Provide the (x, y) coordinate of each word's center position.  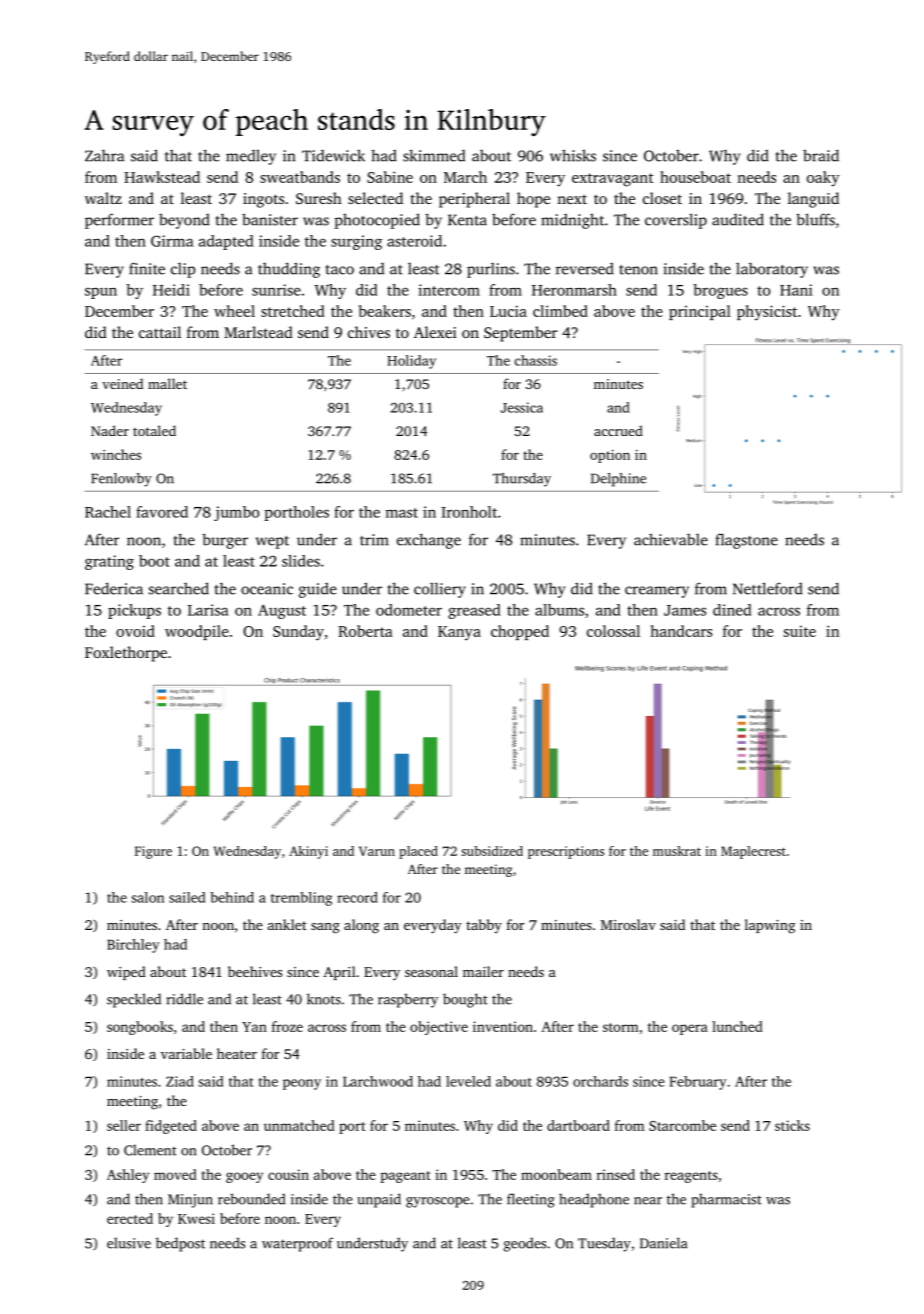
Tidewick (333, 155)
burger (225, 541)
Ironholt (469, 512)
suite (800, 631)
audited (738, 219)
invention (503, 1026)
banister (270, 219)
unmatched (299, 1125)
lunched (737, 1026)
